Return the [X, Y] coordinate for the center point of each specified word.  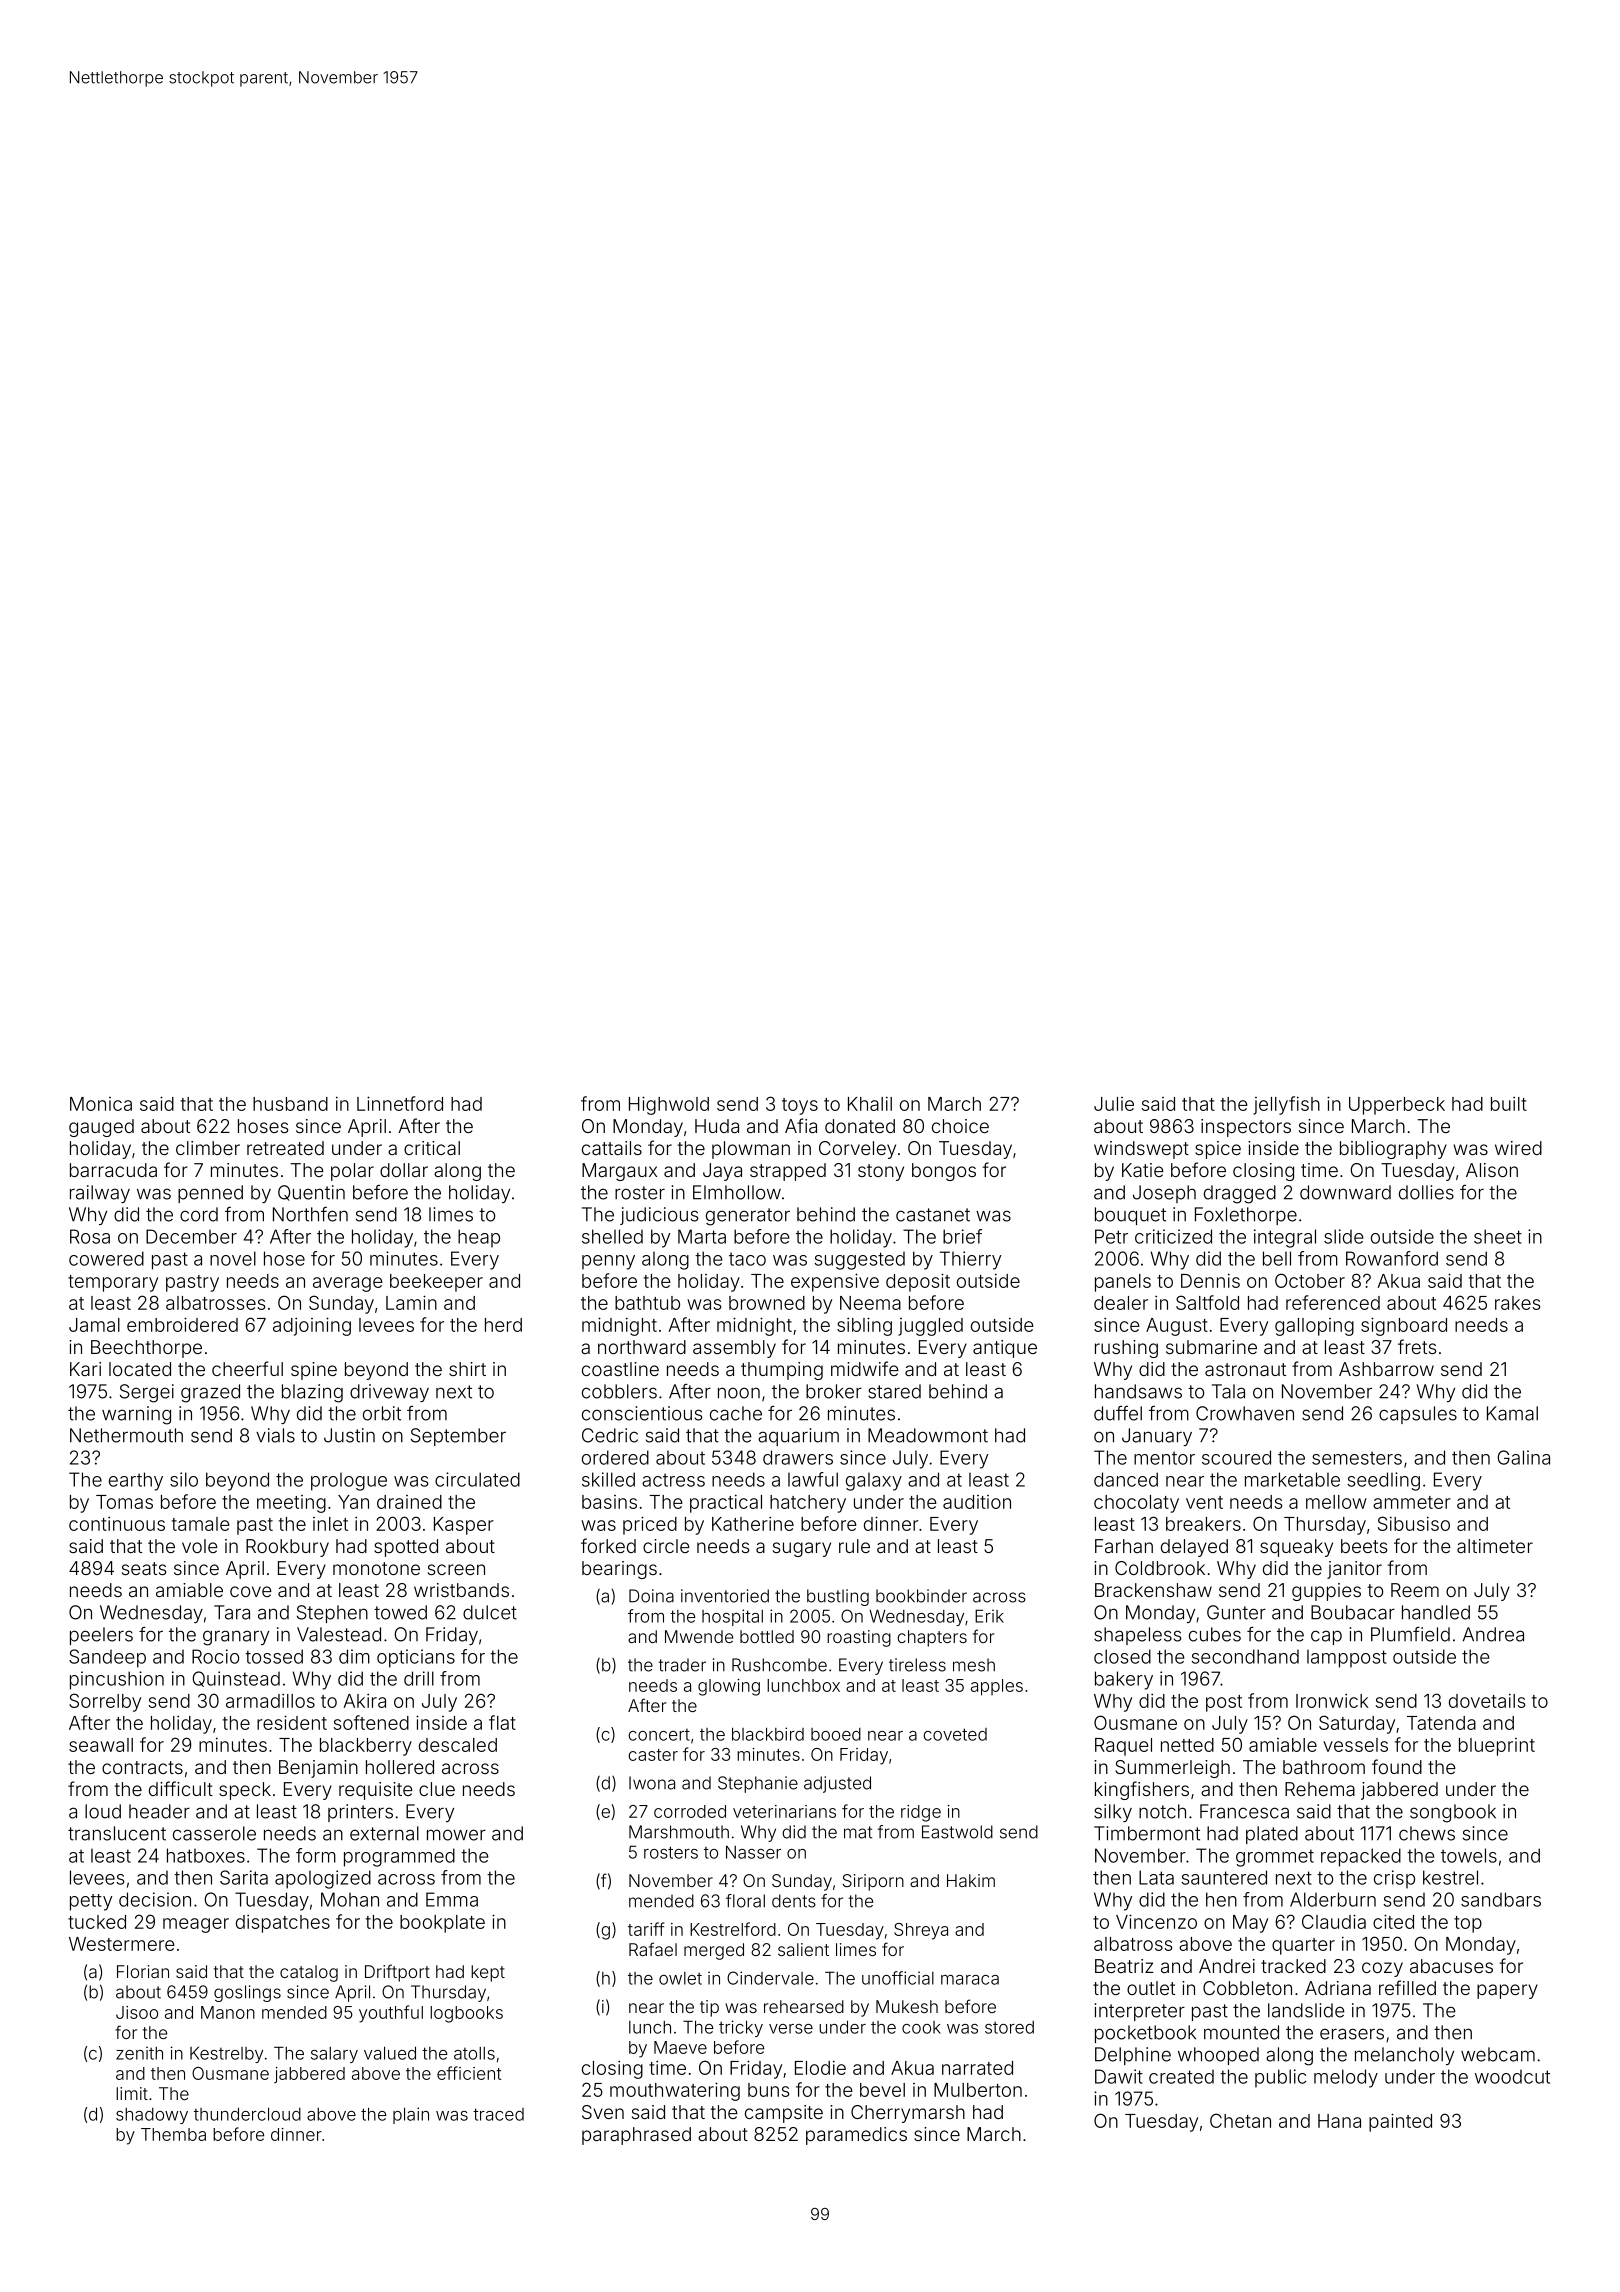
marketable [1292, 1479]
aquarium [798, 1437]
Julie [1114, 1104]
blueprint [1497, 1747]
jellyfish [1286, 1105]
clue [437, 1789]
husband [290, 1104]
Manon [228, 2012]
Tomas [124, 1502]
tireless [917, 1665]
